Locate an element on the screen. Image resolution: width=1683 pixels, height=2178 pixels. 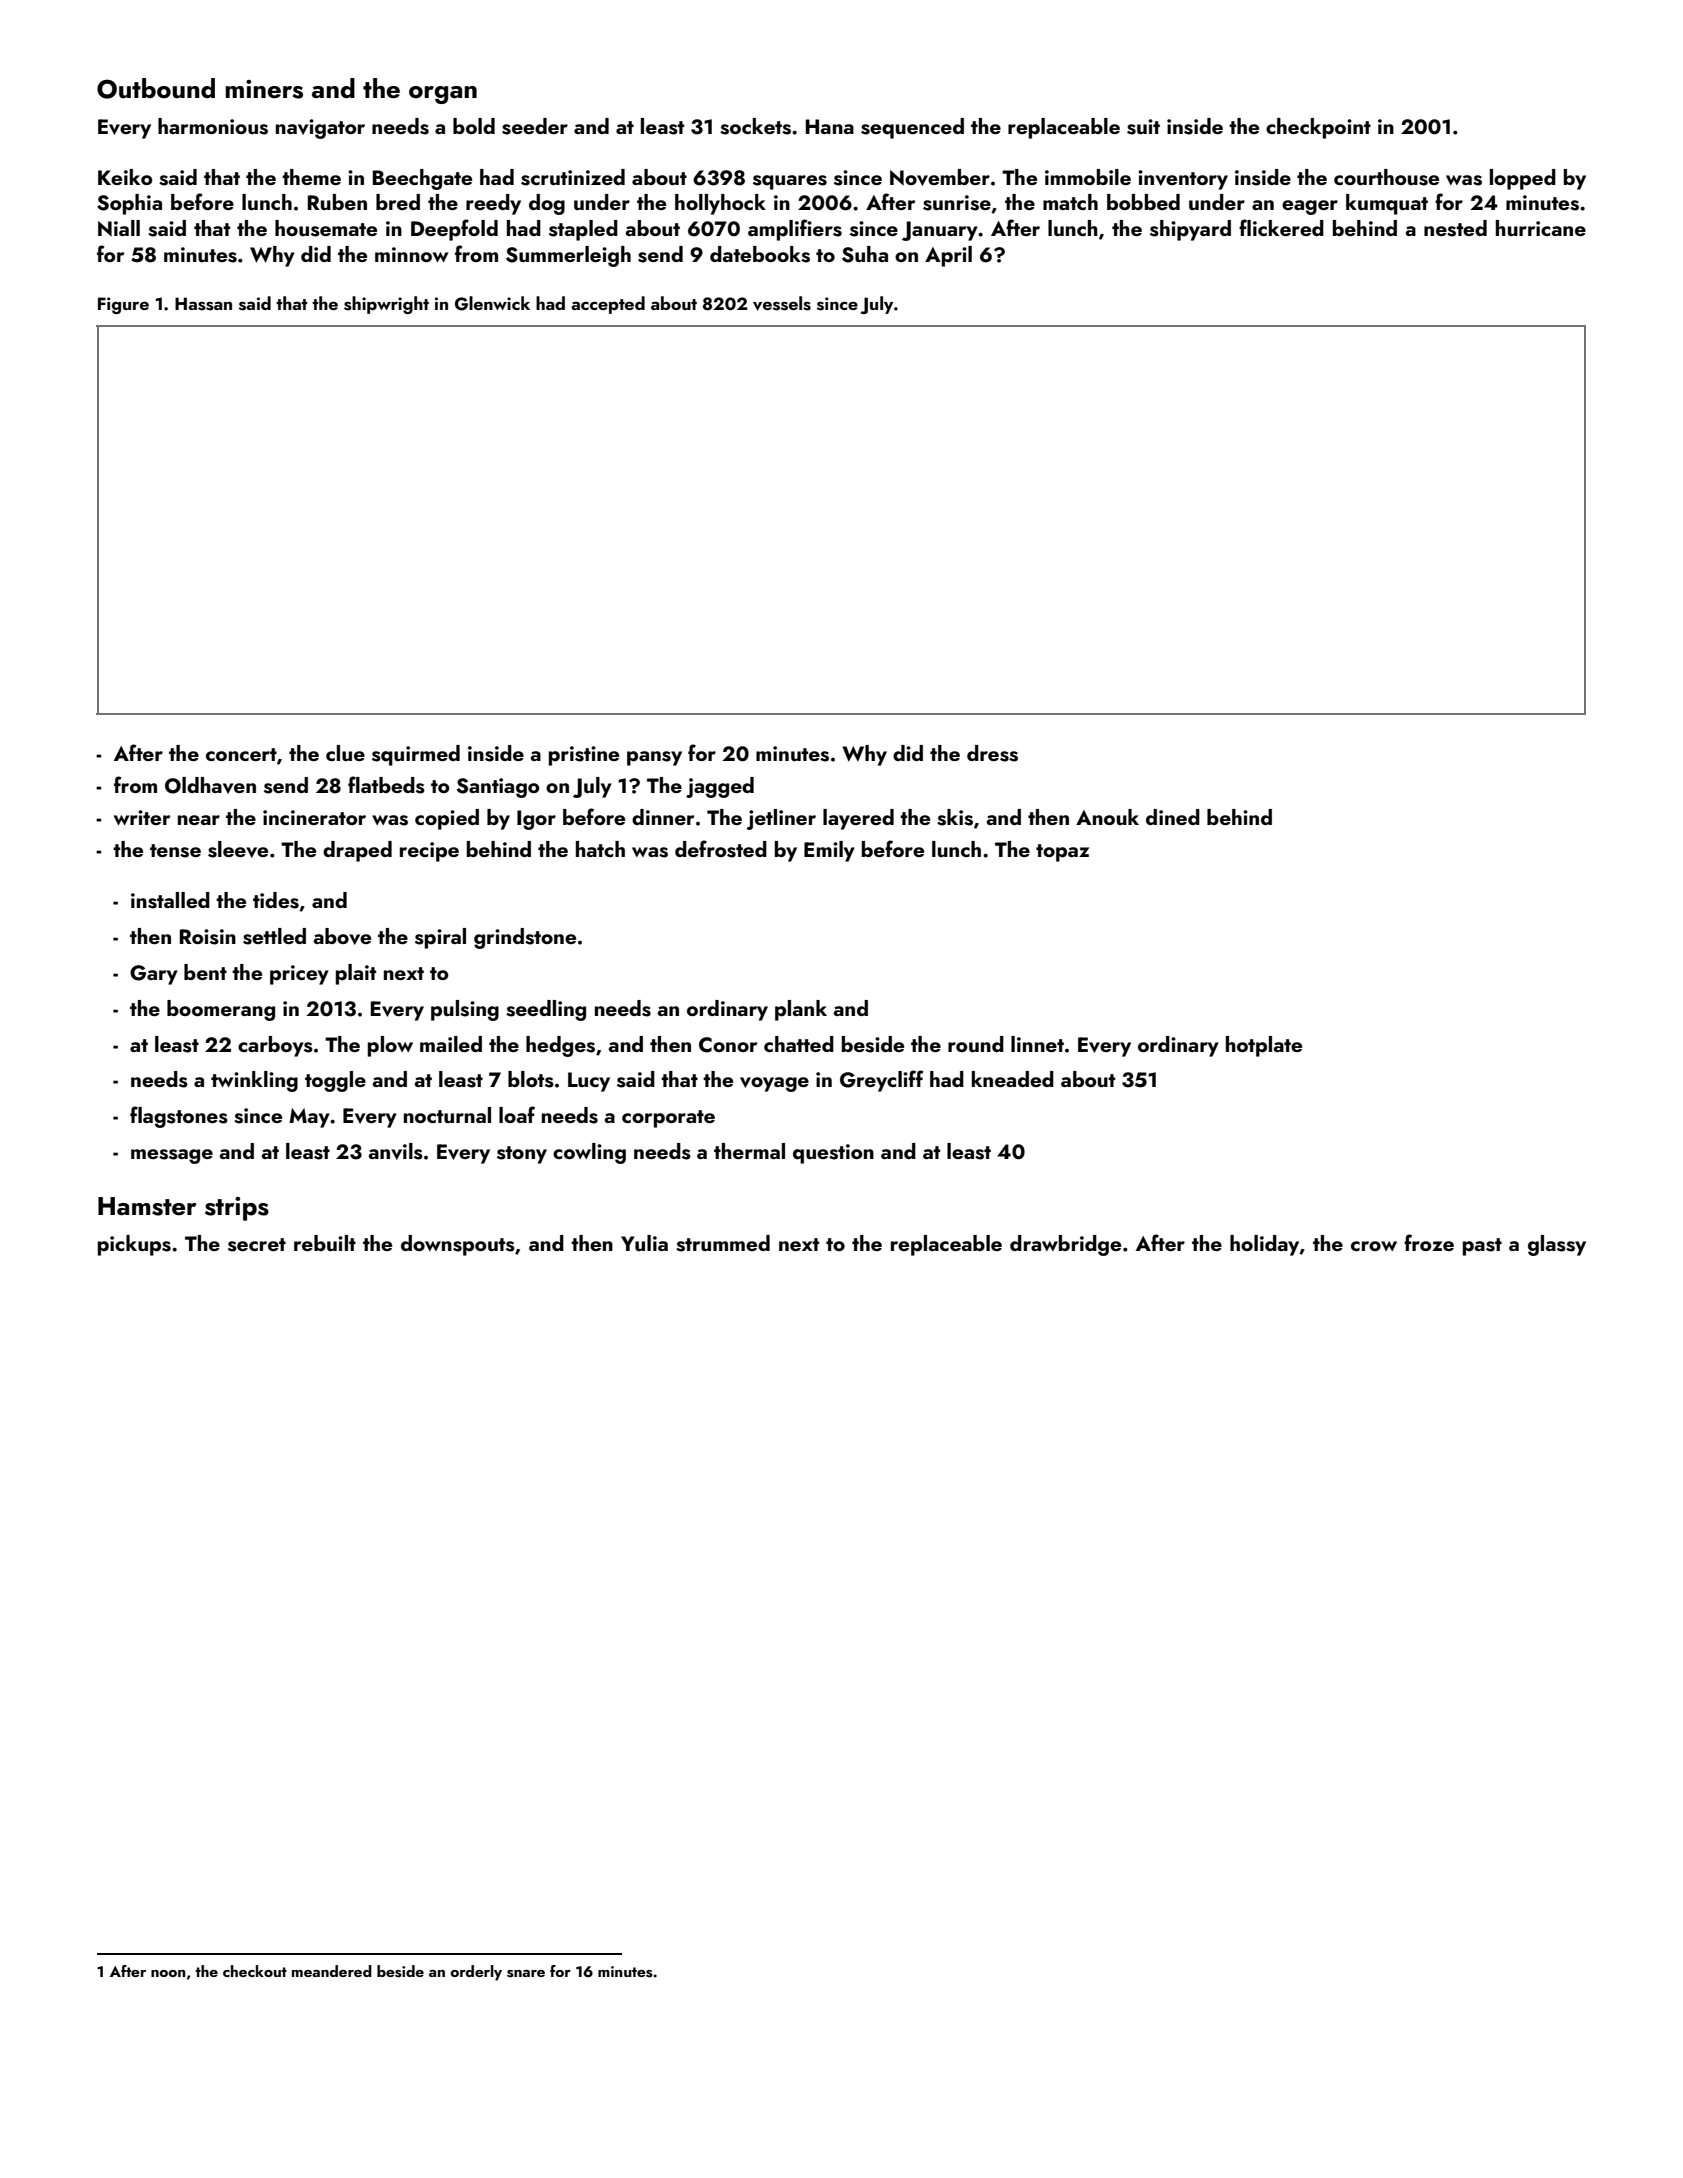
drawbridge is located at coordinates (1065, 1245).
